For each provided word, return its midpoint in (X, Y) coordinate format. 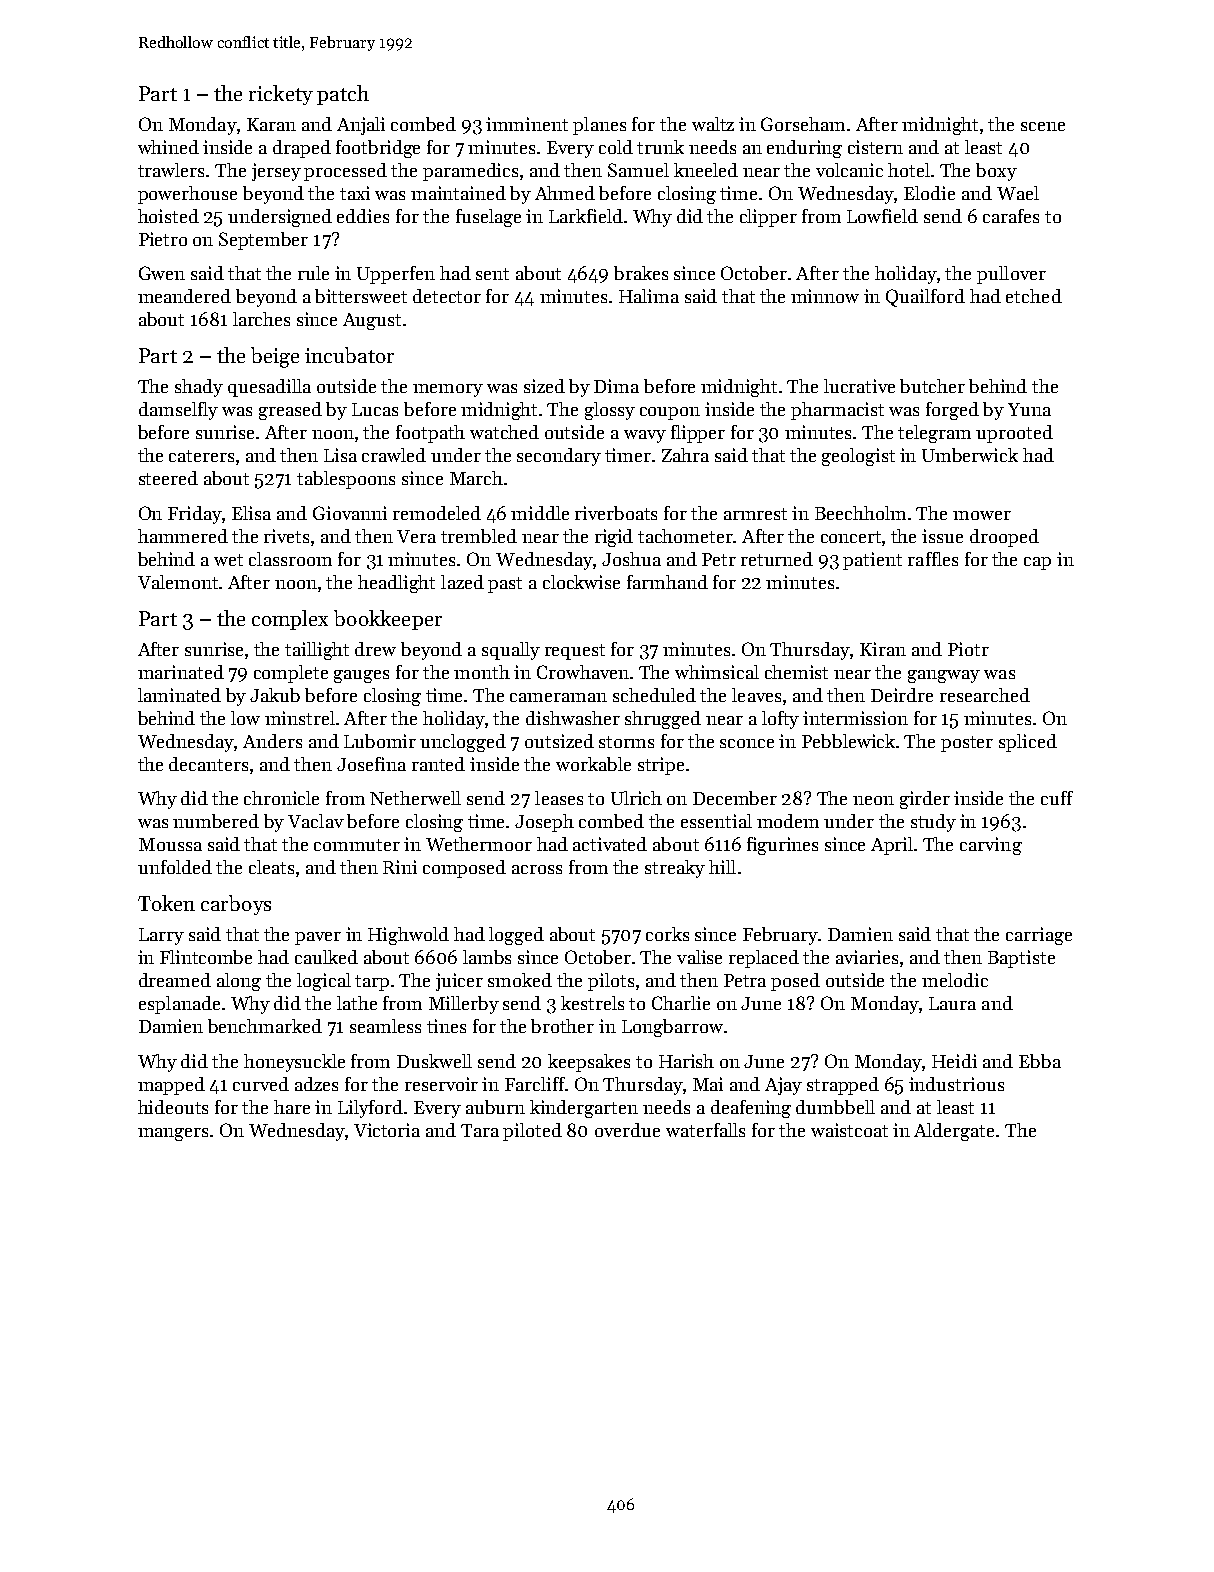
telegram (934, 434)
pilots (611, 982)
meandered (184, 296)
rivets (286, 536)
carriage (1039, 936)
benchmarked (265, 1026)
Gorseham (803, 124)
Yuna (1029, 409)
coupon (670, 413)
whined (168, 147)
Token (166, 903)
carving (991, 846)
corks (667, 934)
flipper (698, 434)
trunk (660, 147)
